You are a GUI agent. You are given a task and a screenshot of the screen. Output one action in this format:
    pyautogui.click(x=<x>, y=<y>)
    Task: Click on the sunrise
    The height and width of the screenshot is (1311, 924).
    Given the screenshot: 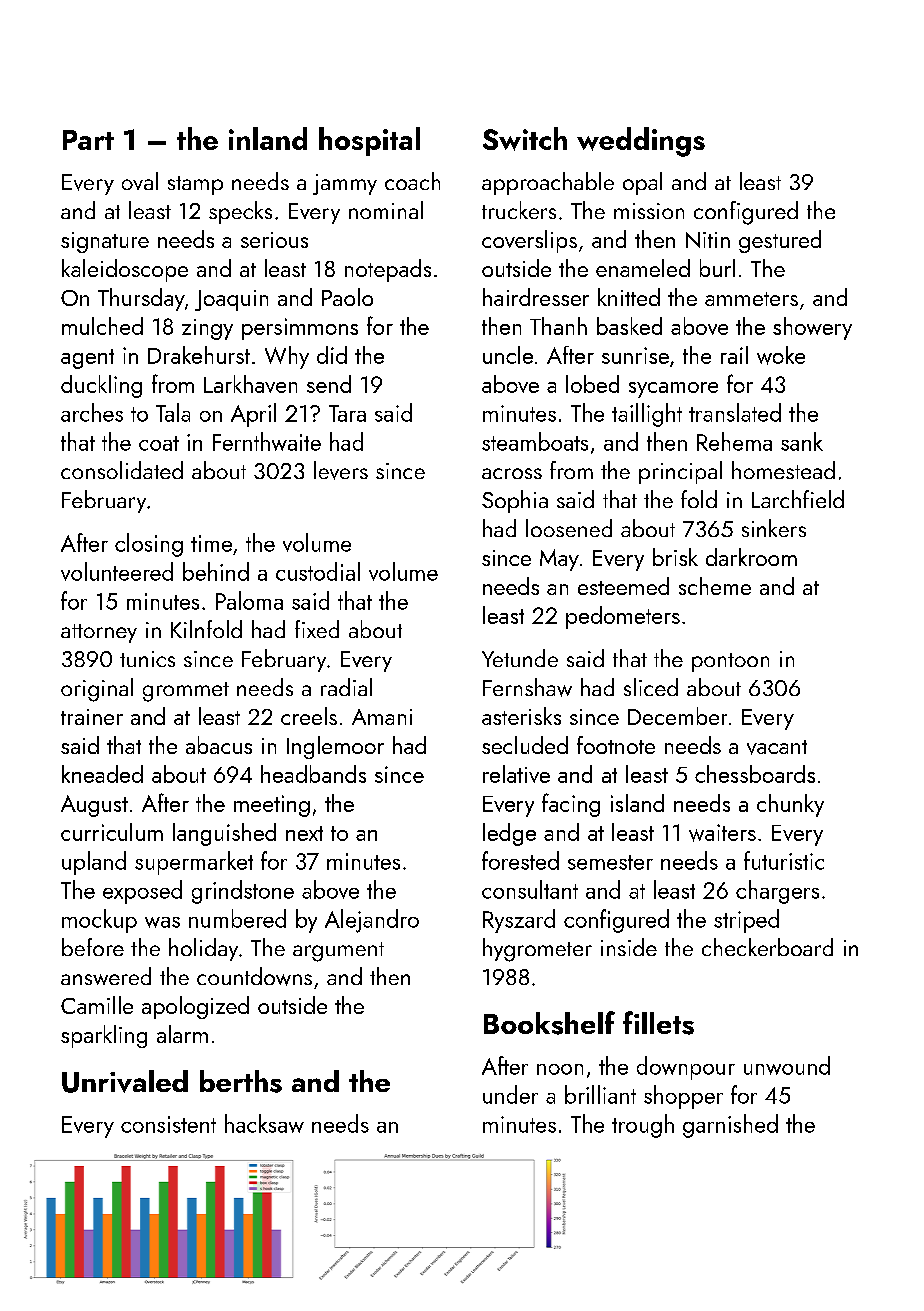 What is the action you would take?
    pyautogui.click(x=635, y=355)
